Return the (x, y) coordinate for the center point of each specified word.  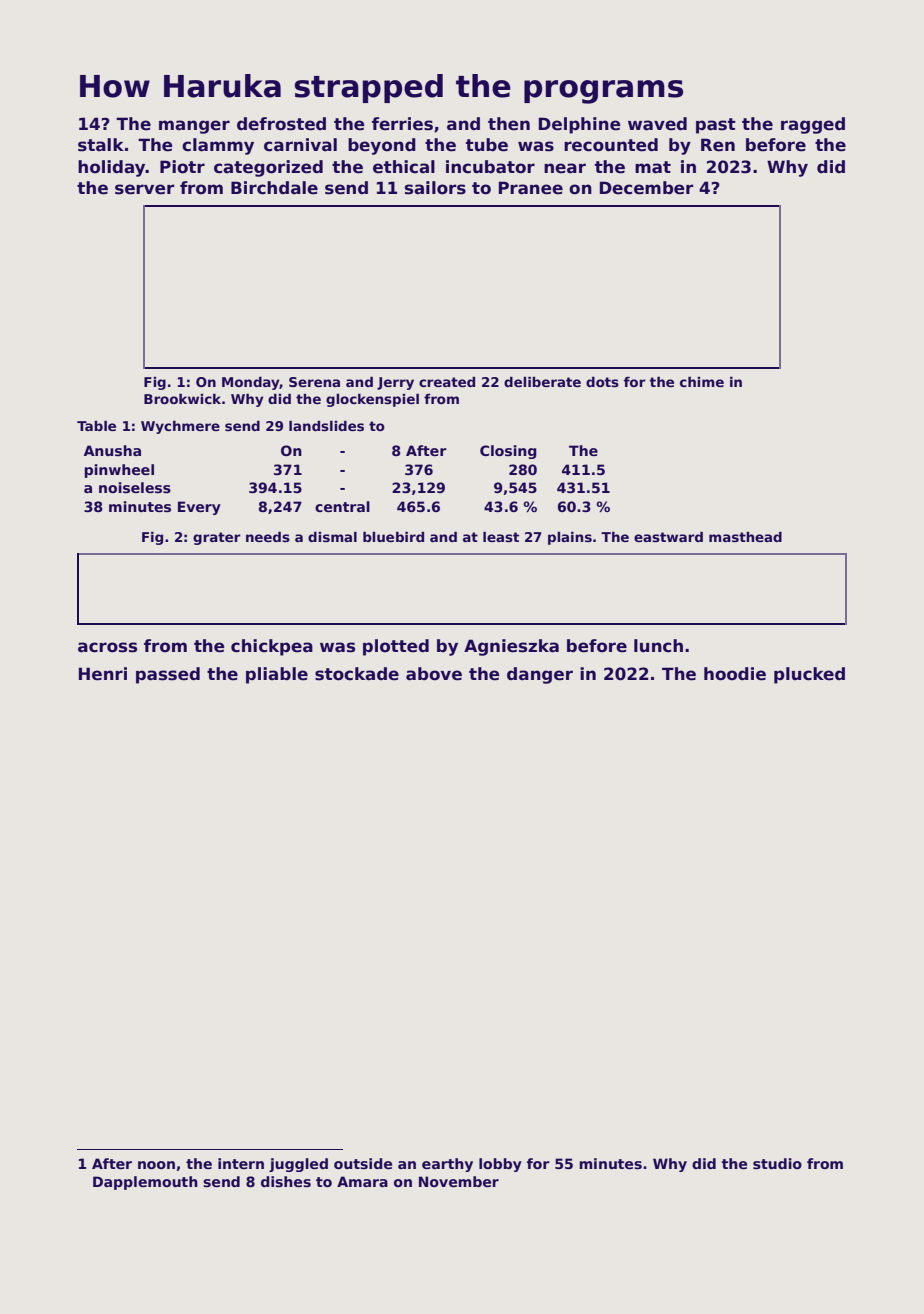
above (434, 674)
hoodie (735, 674)
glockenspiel (372, 400)
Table (96, 425)
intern (241, 1163)
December (647, 188)
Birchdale (274, 188)
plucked (809, 675)
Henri (103, 674)
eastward (668, 536)
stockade (357, 674)
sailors (435, 188)
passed (168, 675)
